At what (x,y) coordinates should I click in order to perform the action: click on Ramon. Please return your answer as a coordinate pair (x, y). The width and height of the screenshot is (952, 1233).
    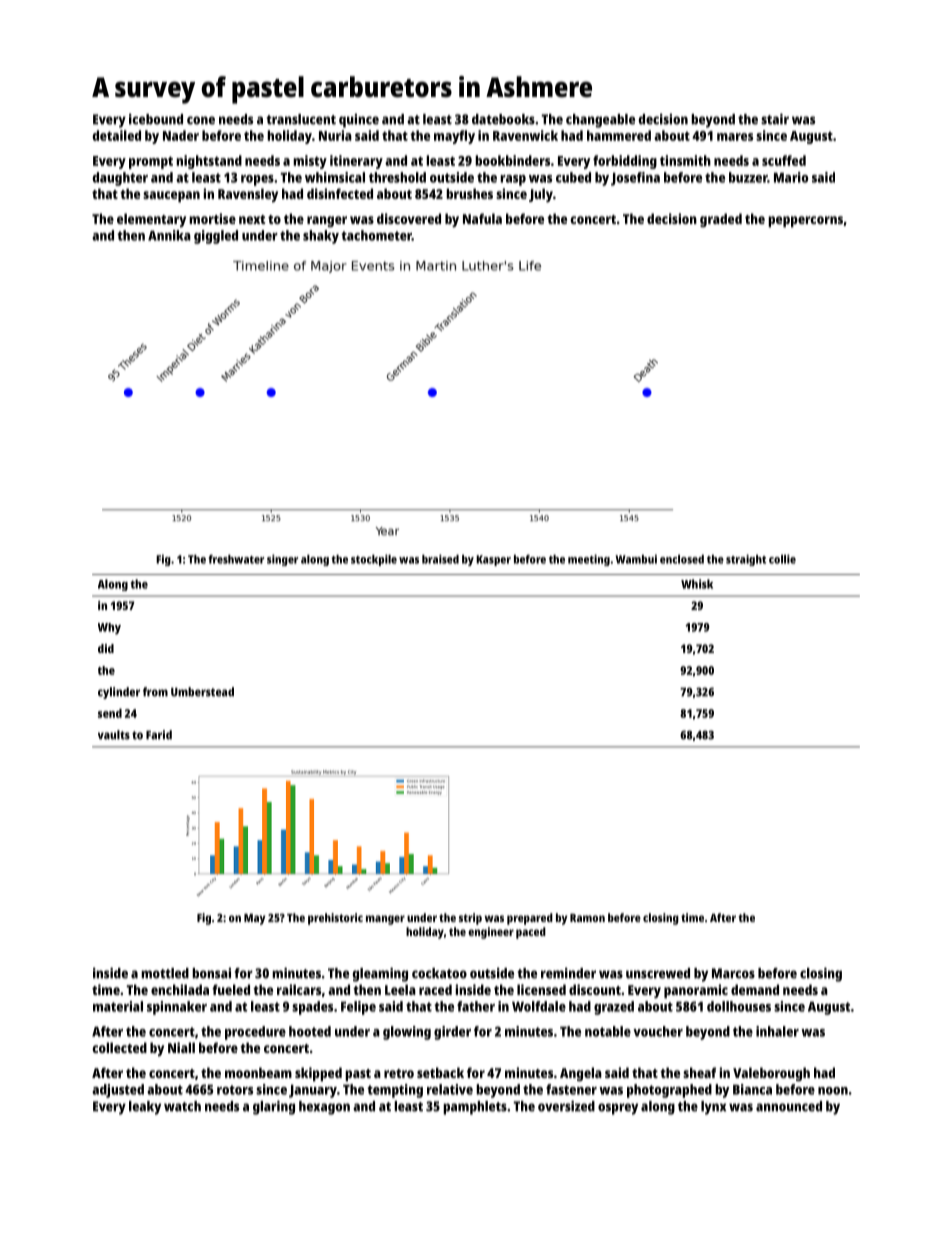
    Looking at the image, I should click on (587, 918).
